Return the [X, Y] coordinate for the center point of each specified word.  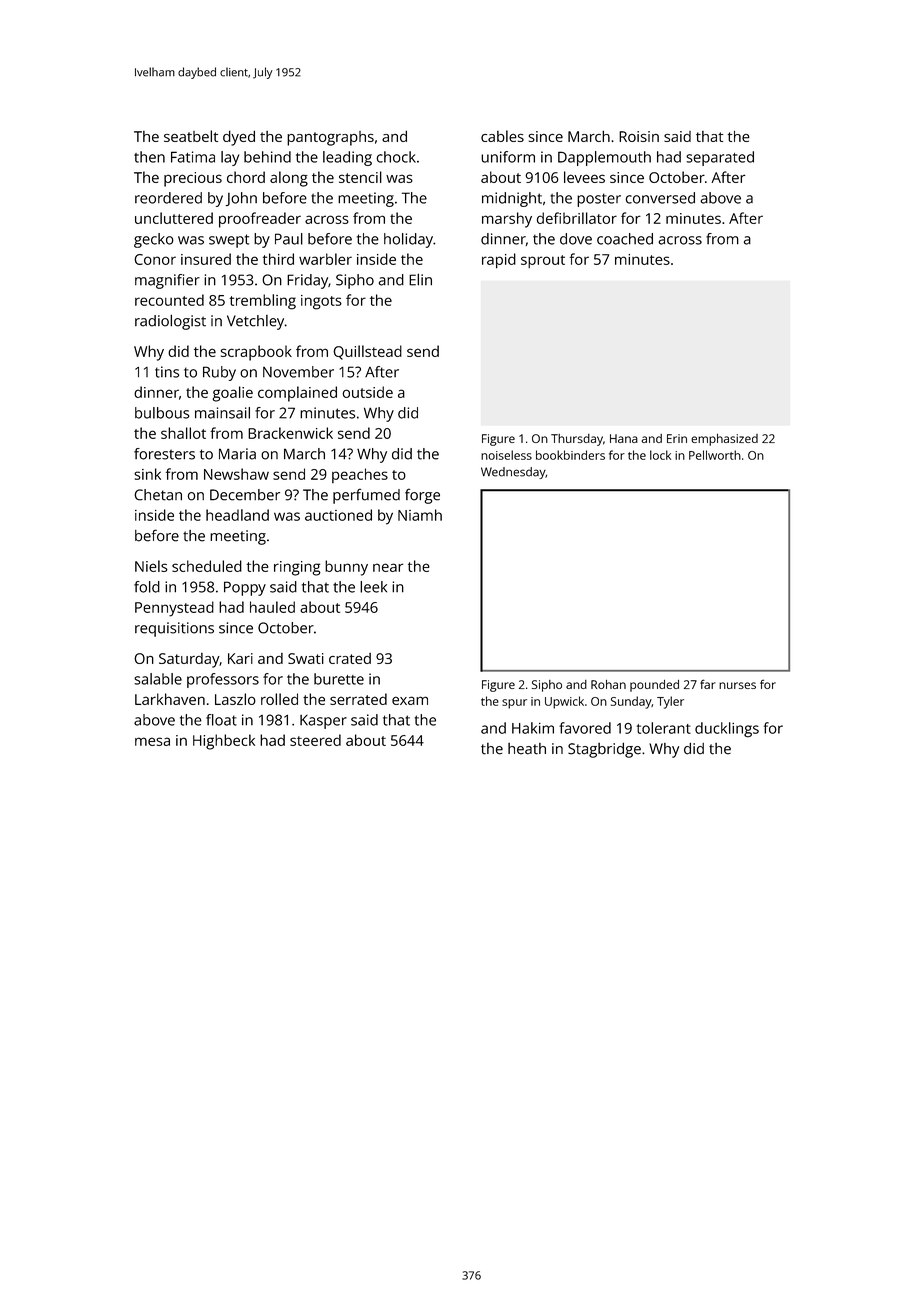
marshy [507, 220]
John [241, 199]
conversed [660, 198]
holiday [408, 240]
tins [167, 372]
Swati [306, 658]
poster [599, 200]
